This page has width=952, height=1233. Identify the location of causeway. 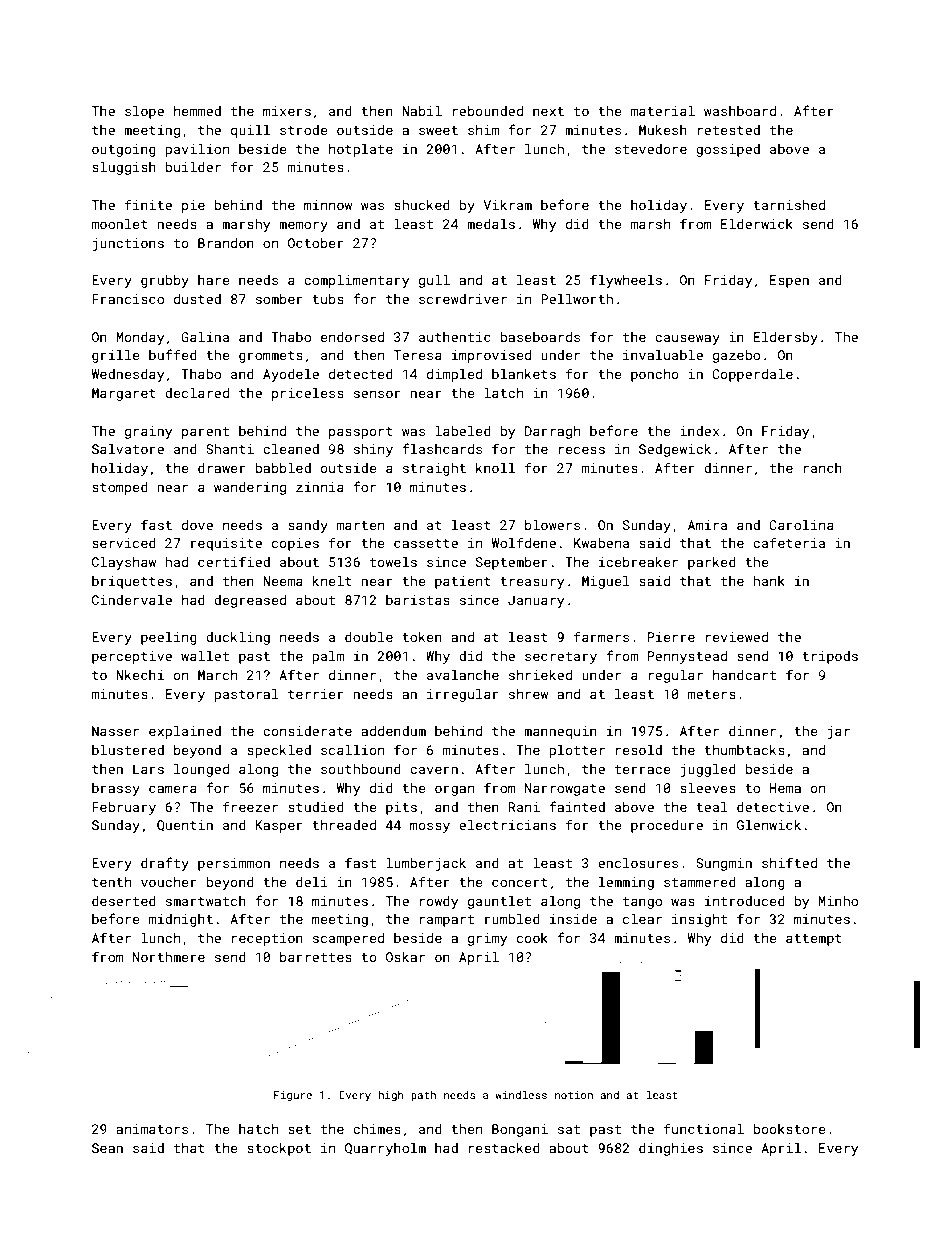
(687, 339).
